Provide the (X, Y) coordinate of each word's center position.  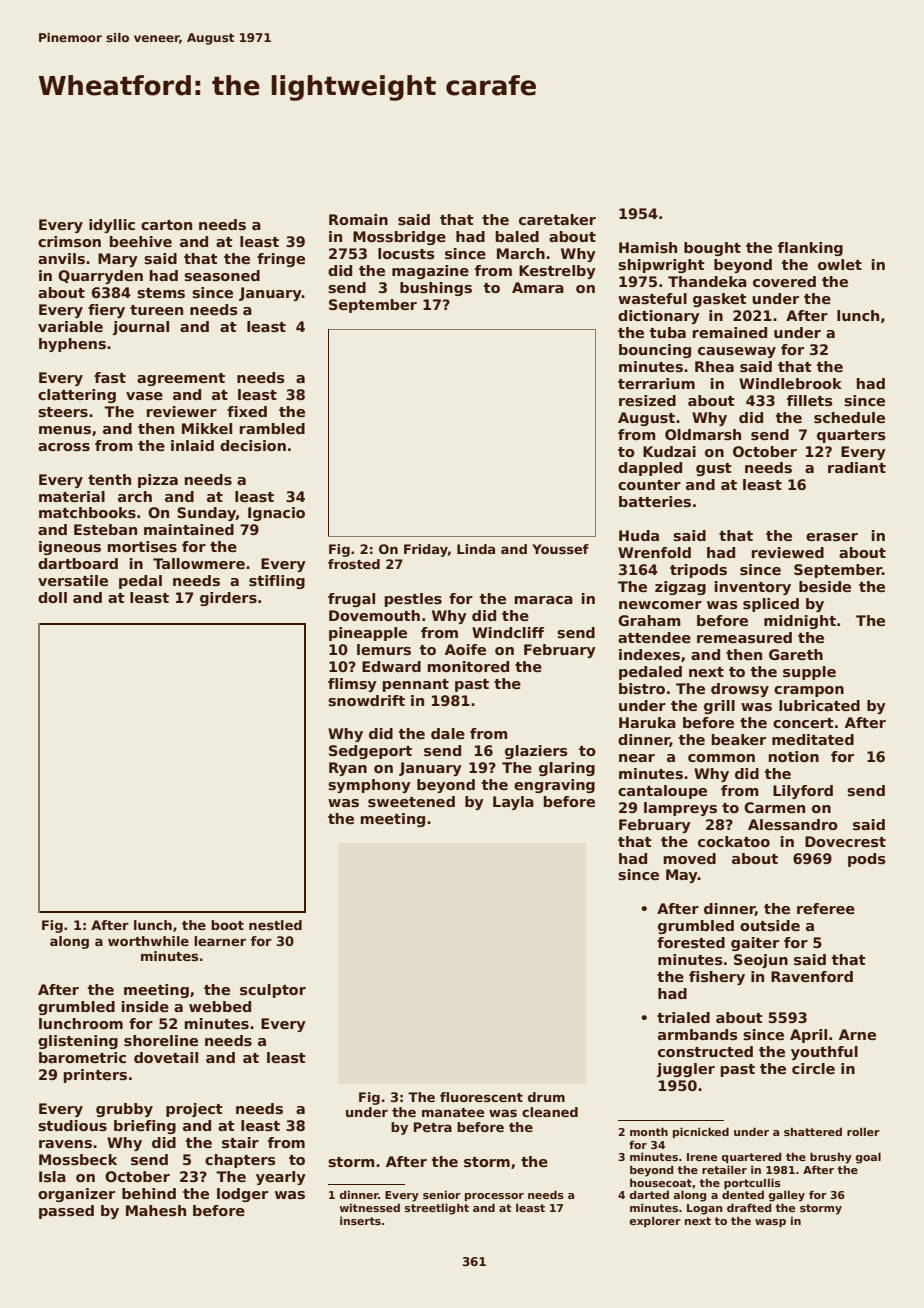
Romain (358, 219)
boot (227, 925)
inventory (753, 588)
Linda (476, 549)
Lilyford (803, 792)
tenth (109, 479)
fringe (281, 260)
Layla (513, 803)
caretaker (557, 219)
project (194, 1110)
